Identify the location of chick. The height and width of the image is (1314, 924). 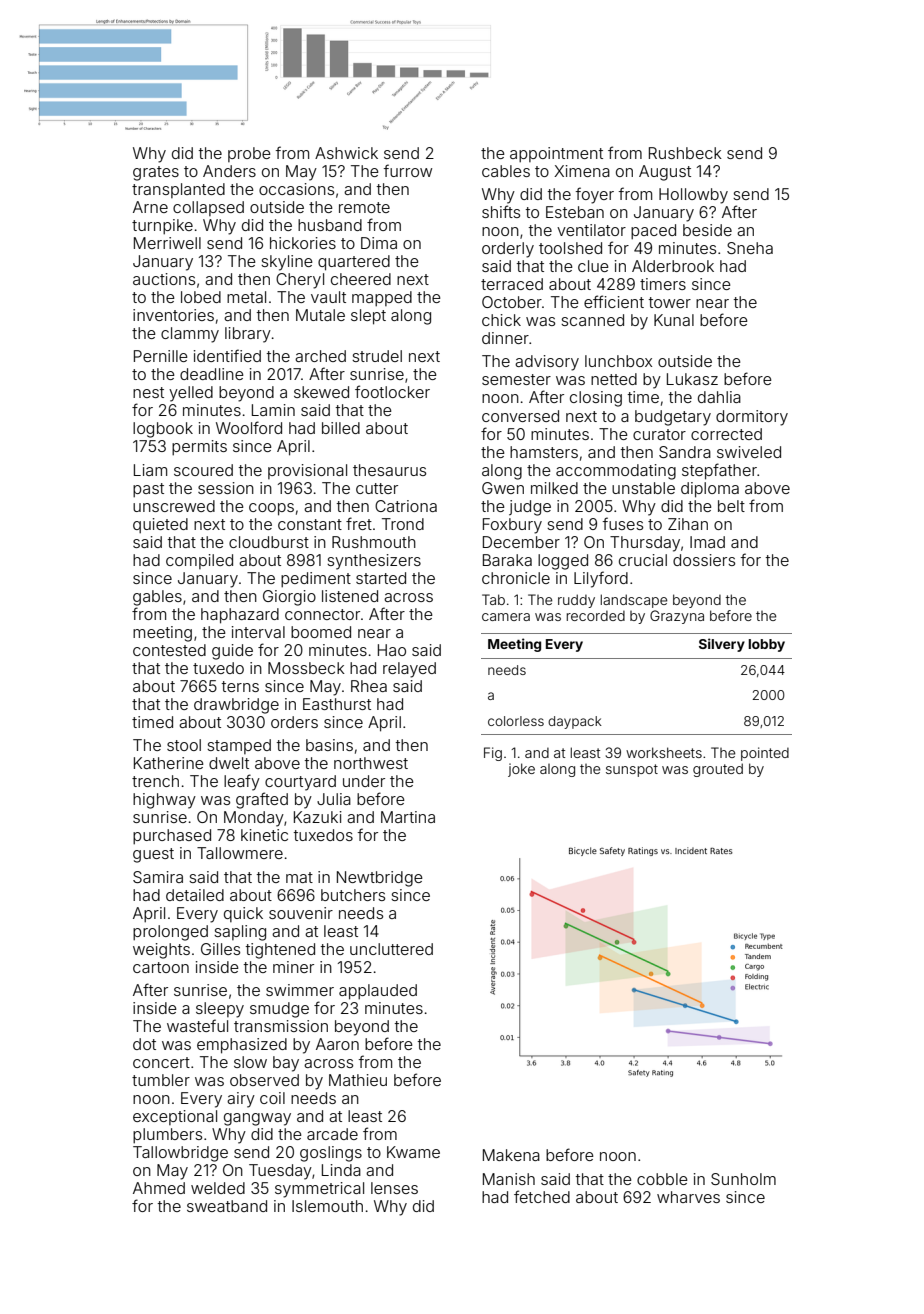
(501, 320).
